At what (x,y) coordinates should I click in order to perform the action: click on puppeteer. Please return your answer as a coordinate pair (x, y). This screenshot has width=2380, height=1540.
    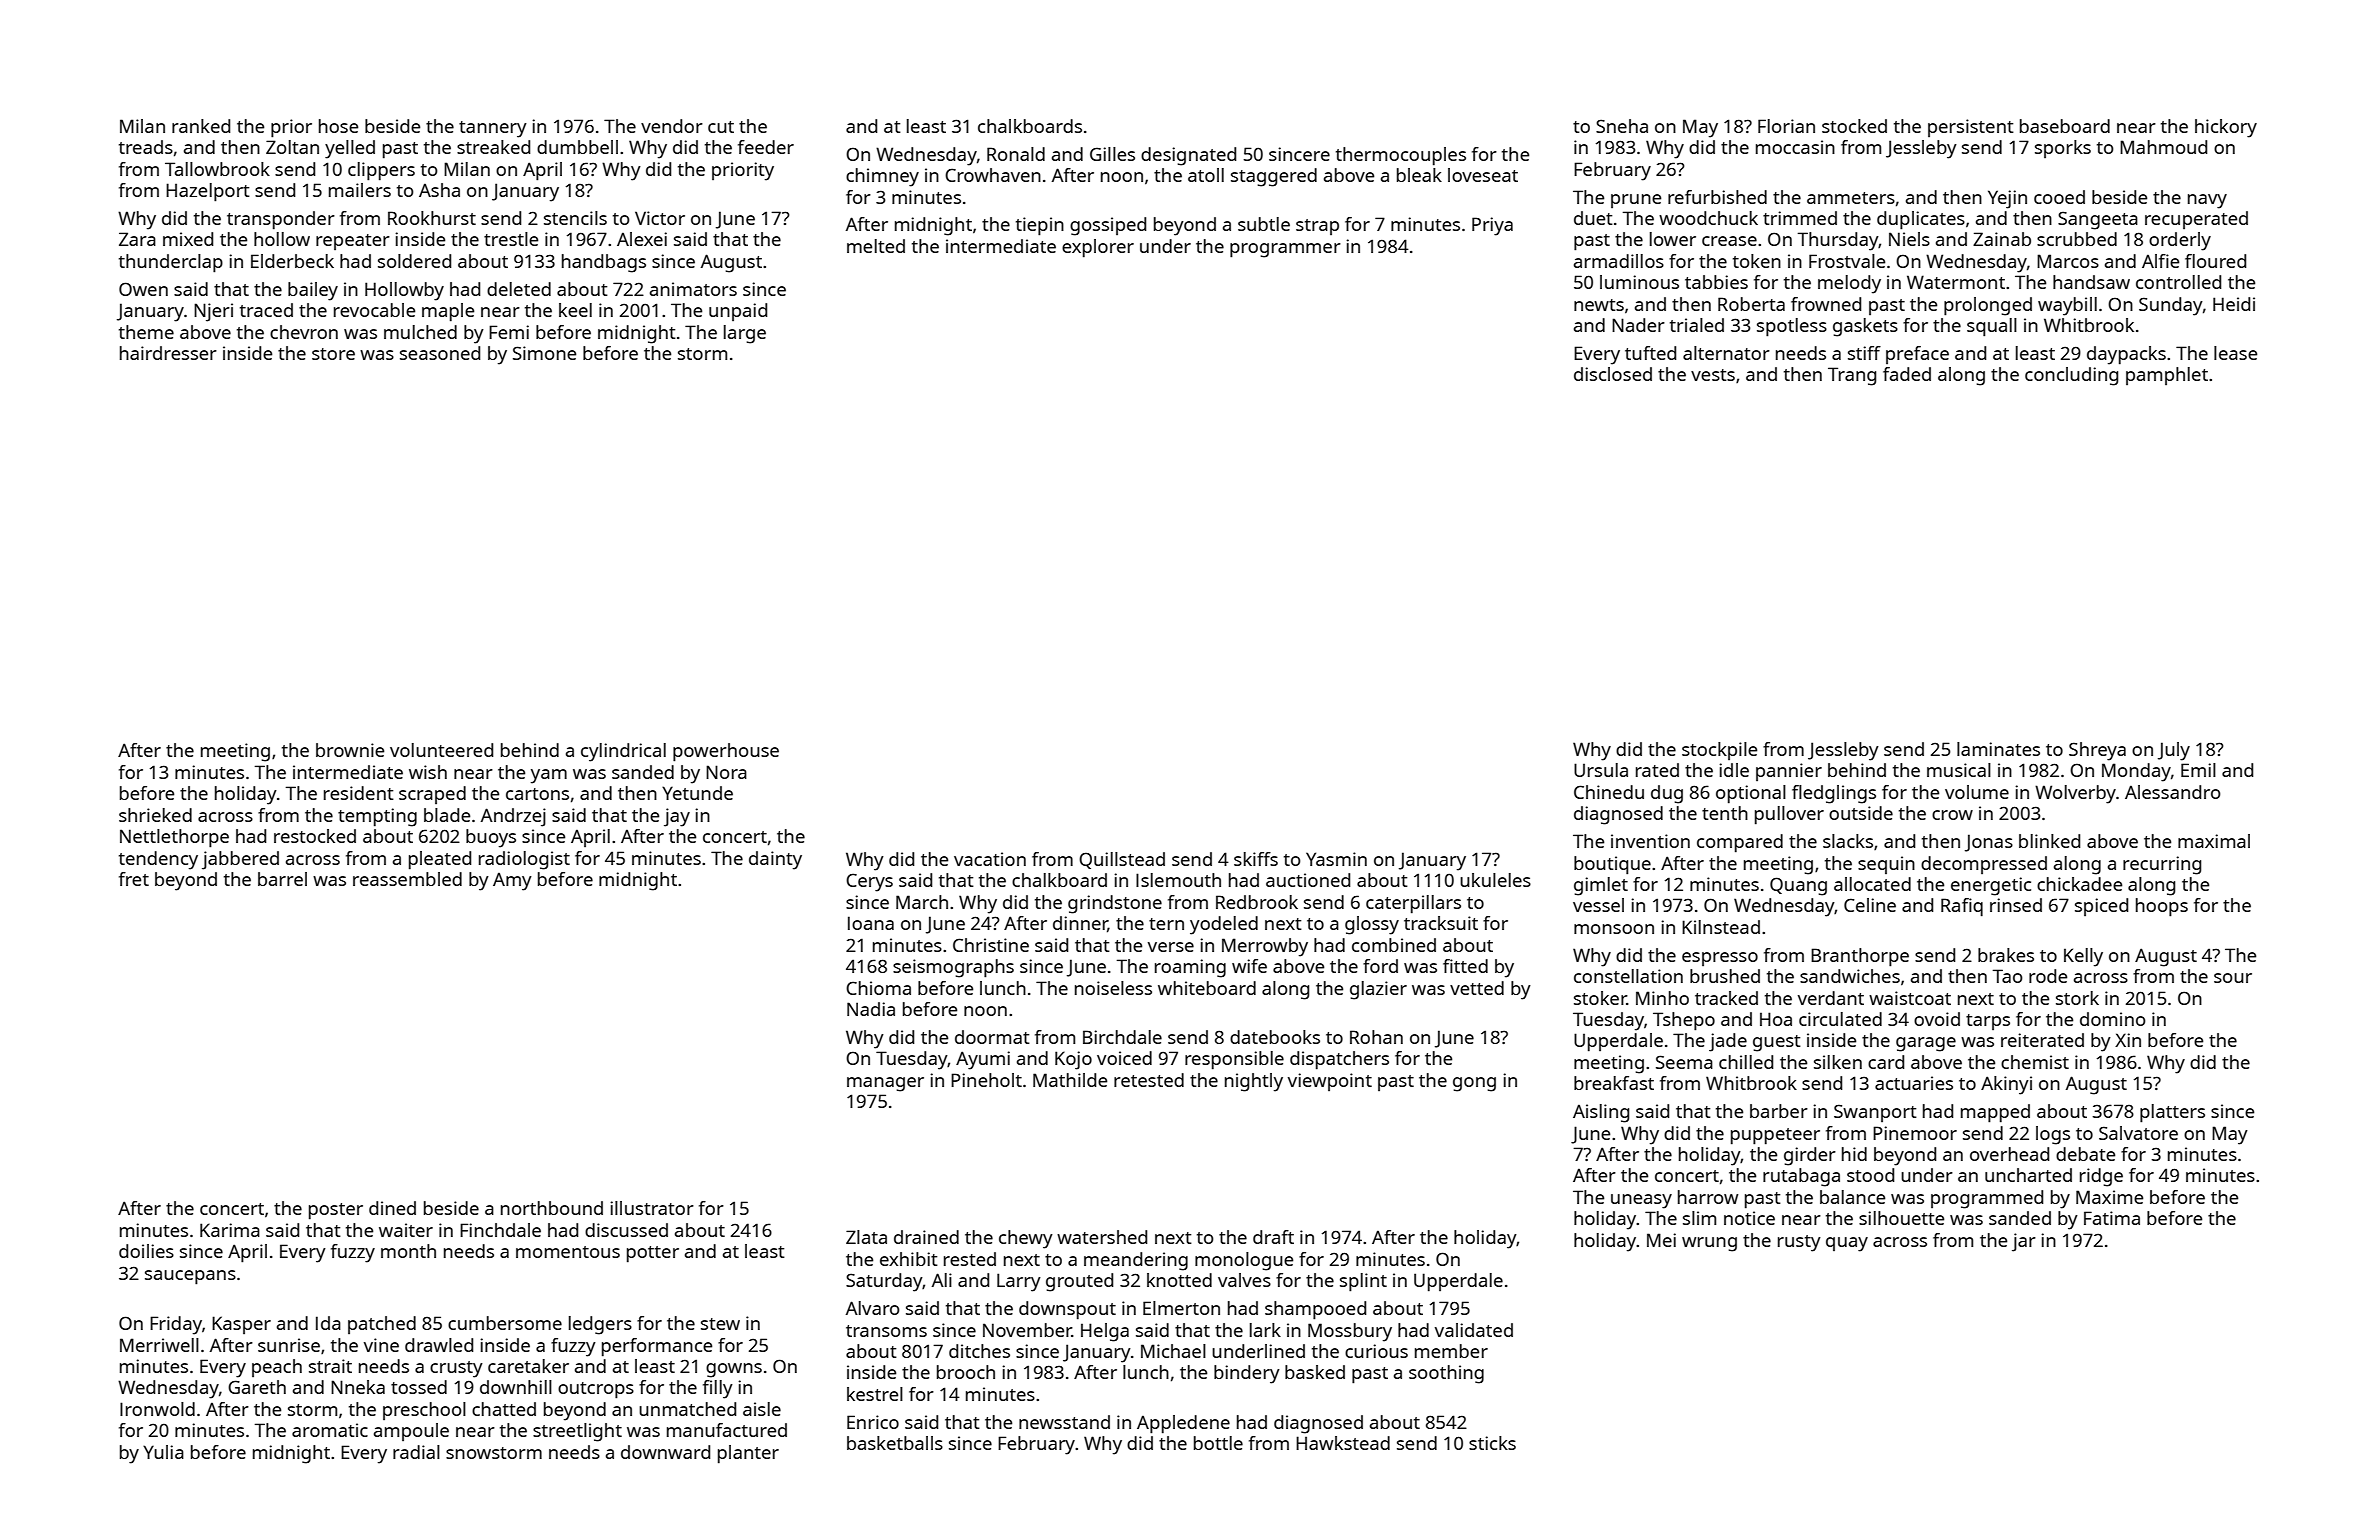
    Looking at the image, I should click on (1775, 1136).
